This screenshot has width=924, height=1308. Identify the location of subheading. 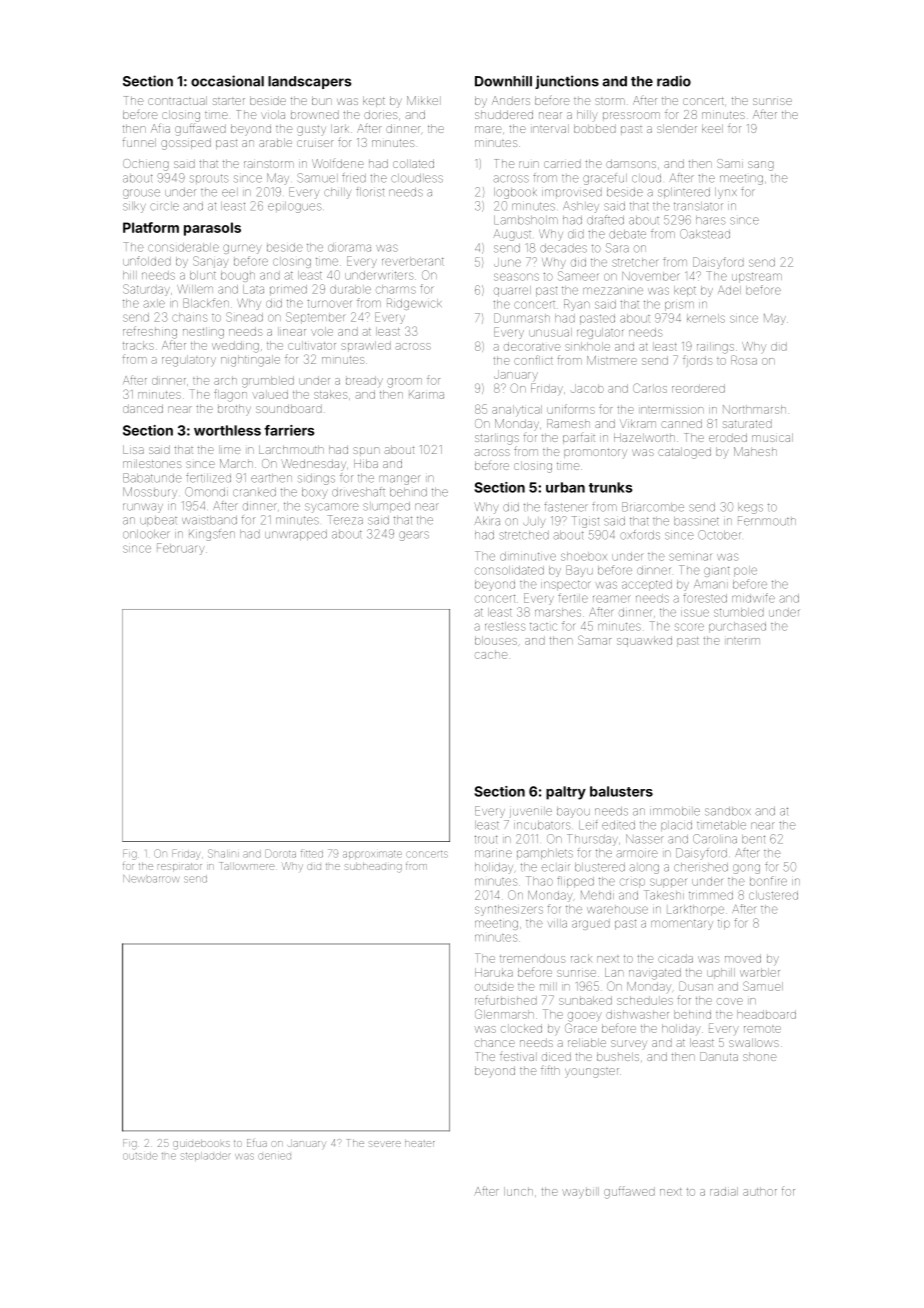
(373, 867).
